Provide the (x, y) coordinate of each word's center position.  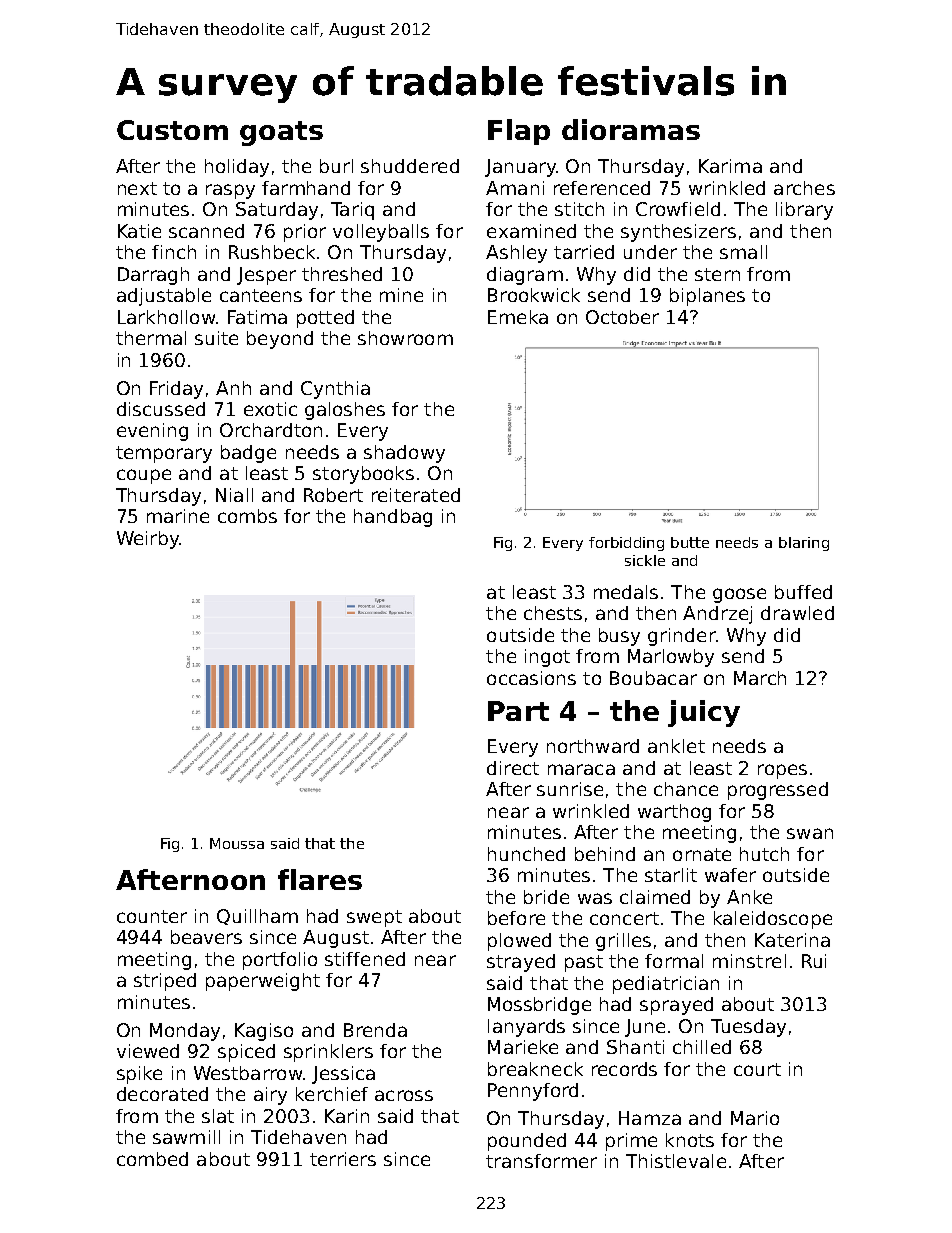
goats (281, 133)
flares (320, 879)
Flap (519, 132)
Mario (755, 1118)
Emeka (518, 317)
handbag (393, 518)
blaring (804, 544)
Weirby (148, 540)
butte (690, 542)
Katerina (792, 940)
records (624, 1069)
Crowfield (678, 209)
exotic (270, 409)
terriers (343, 1159)
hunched (526, 854)
